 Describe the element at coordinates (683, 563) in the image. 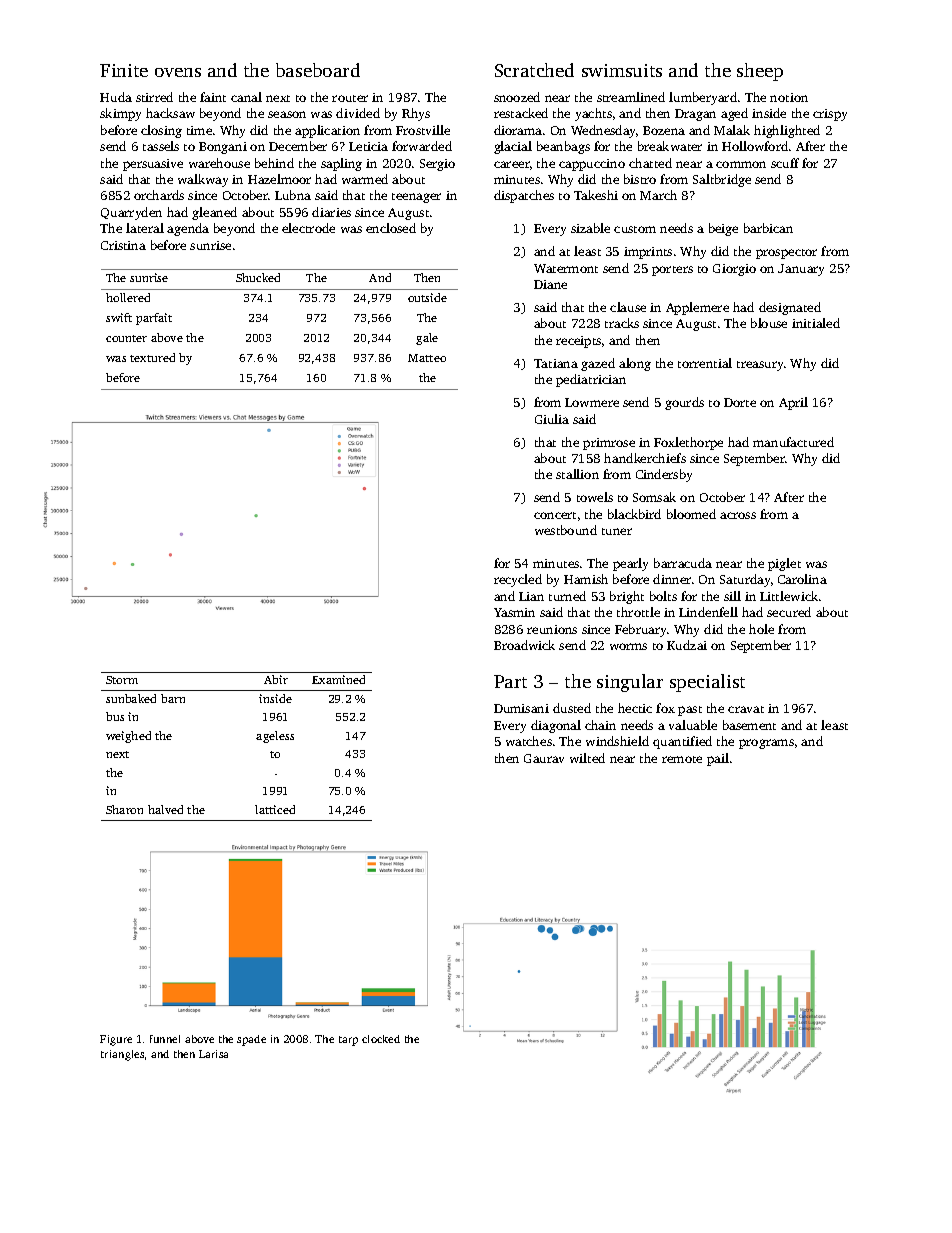

I see `barracuda` at that location.
